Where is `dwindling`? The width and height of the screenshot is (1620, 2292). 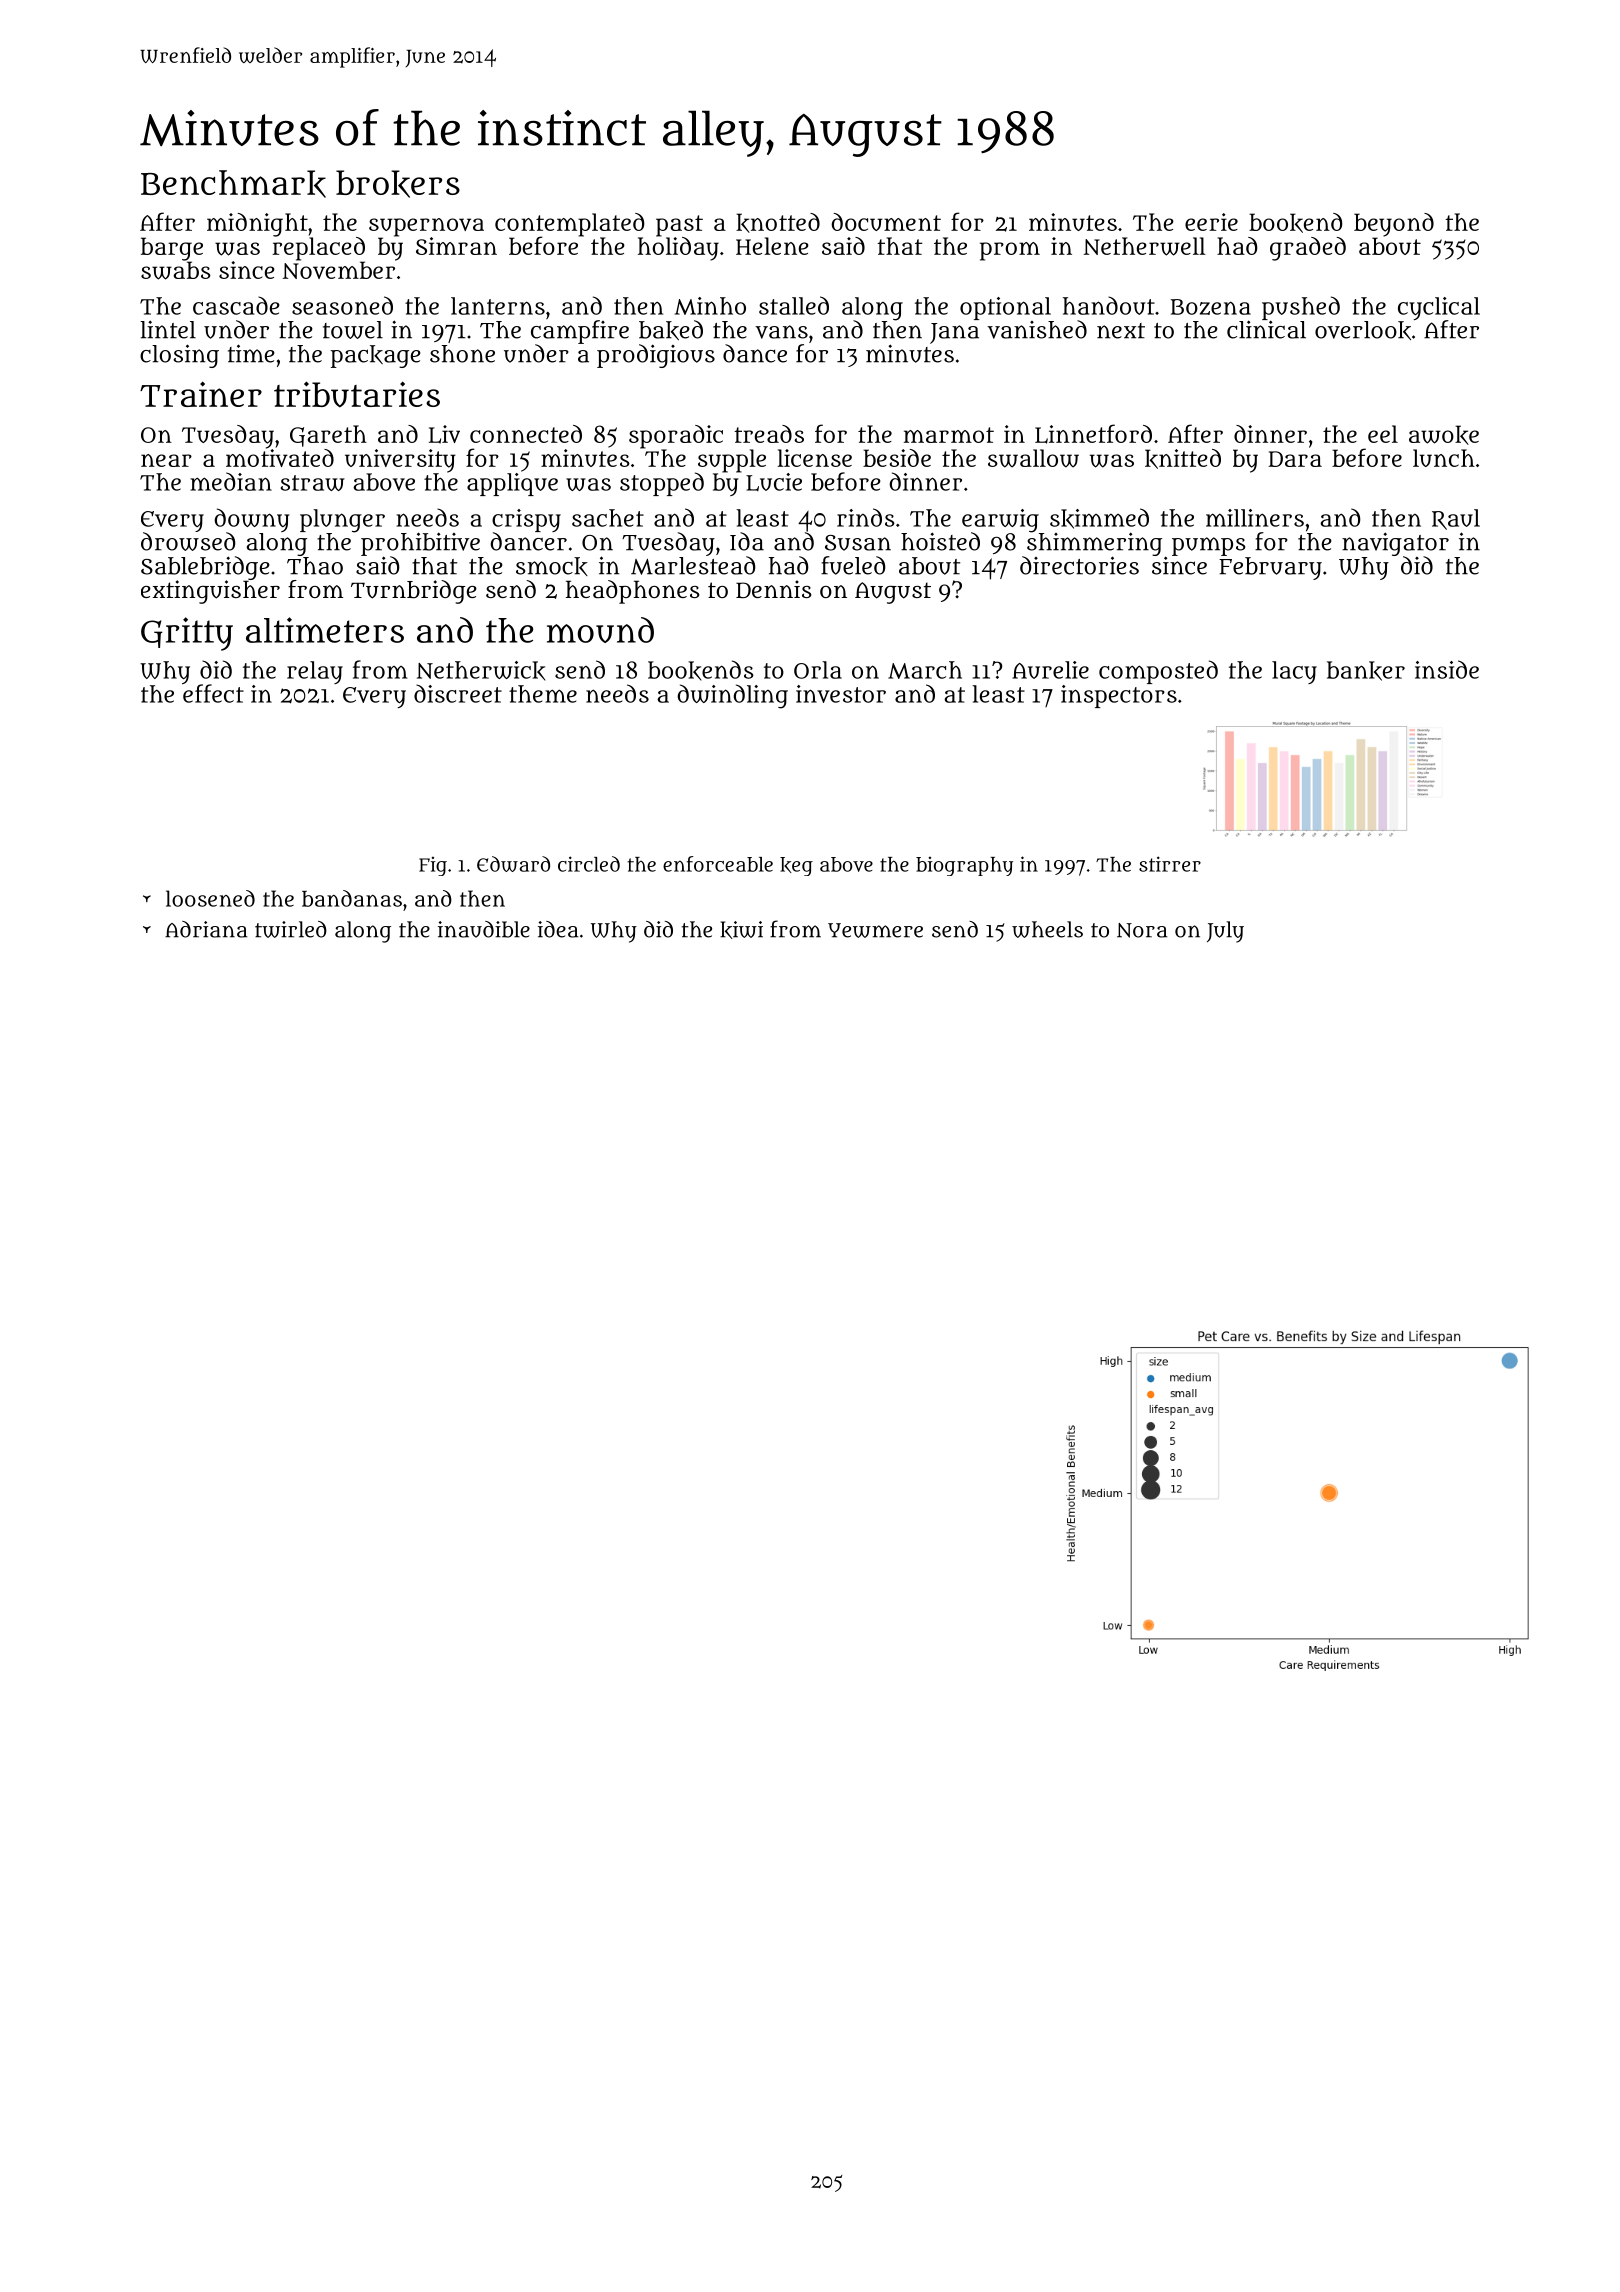
dwindling is located at coordinates (732, 696).
